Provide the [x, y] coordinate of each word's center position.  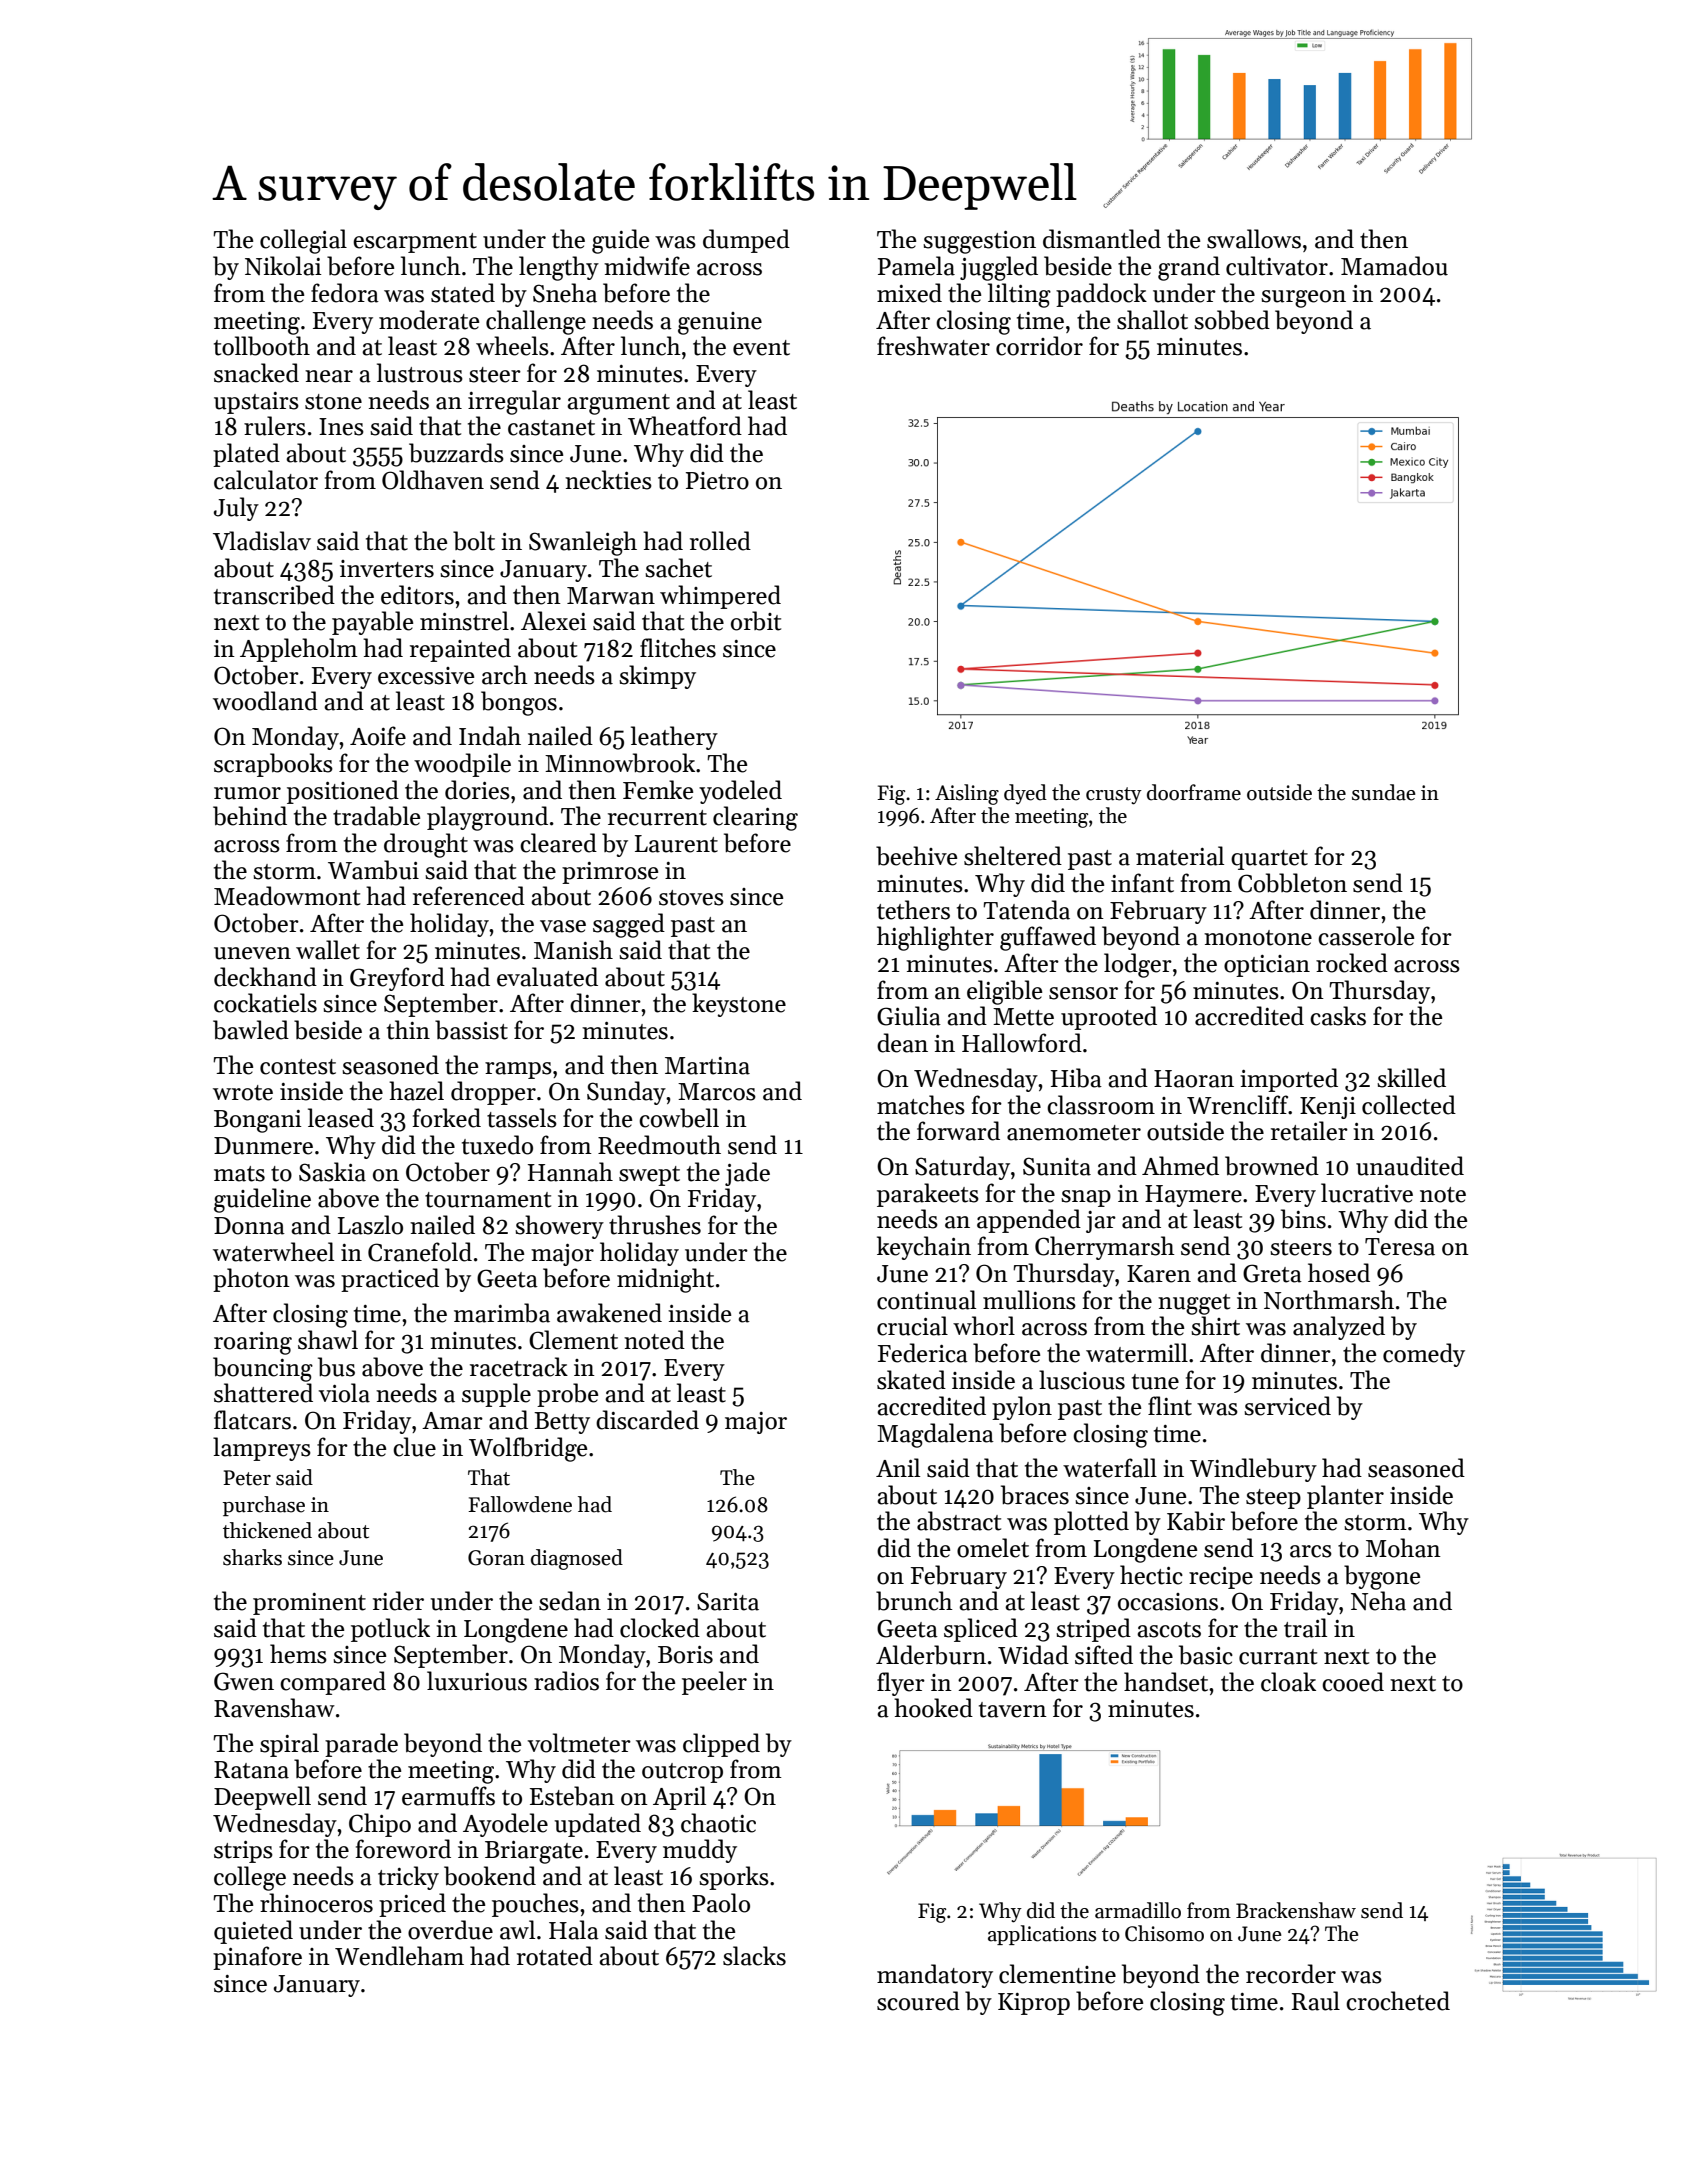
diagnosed [577, 1559]
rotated [555, 1956]
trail [1305, 1628]
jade [747, 1174]
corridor [1039, 346]
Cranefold [420, 1252]
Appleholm [299, 650]
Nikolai [283, 266]
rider [398, 1601]
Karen [1159, 1274]
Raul [1316, 2001]
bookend [490, 1876]
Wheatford [685, 426]
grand [1189, 268]
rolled [720, 541]
